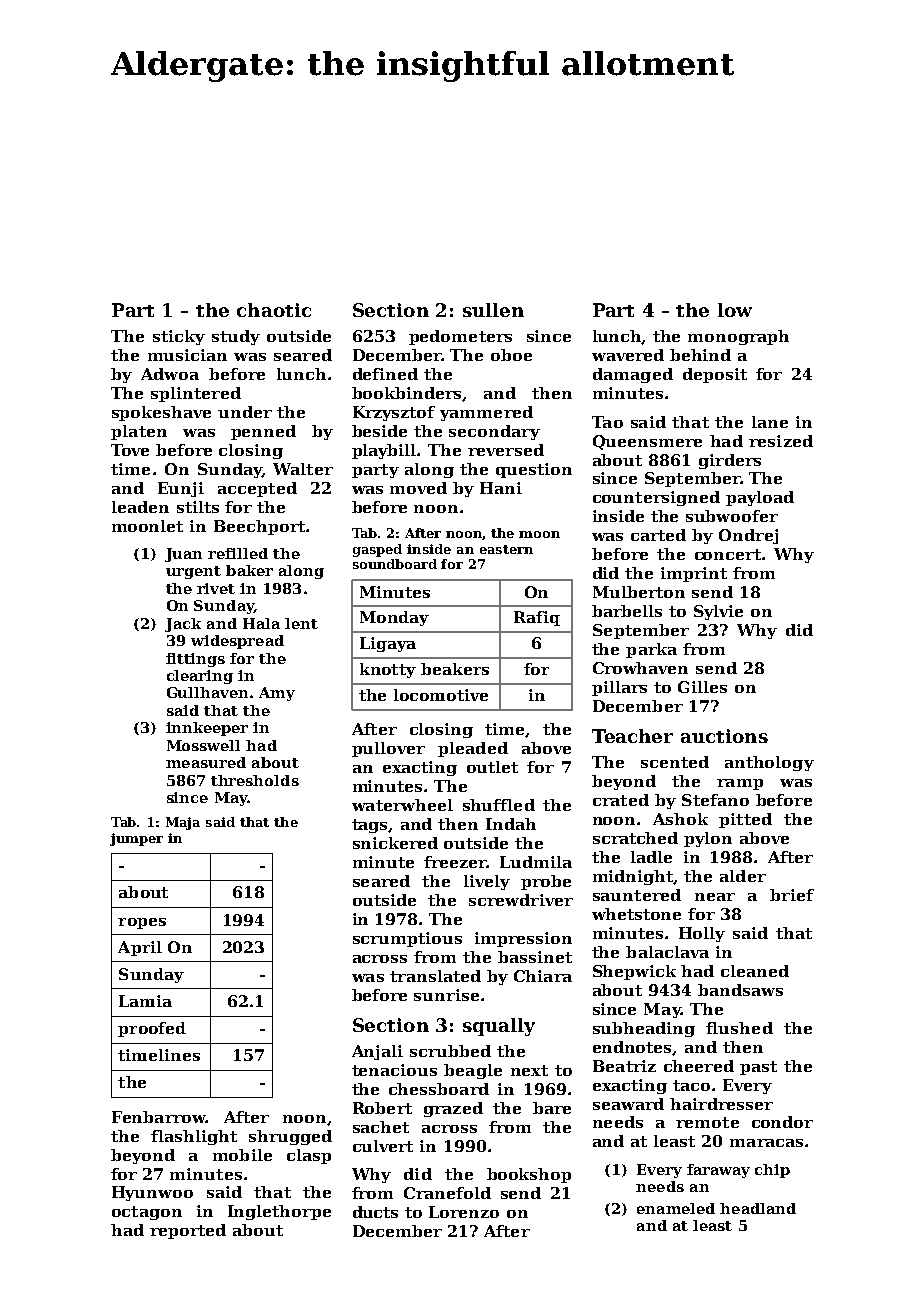  I want to click on locomotive, so click(441, 695).
